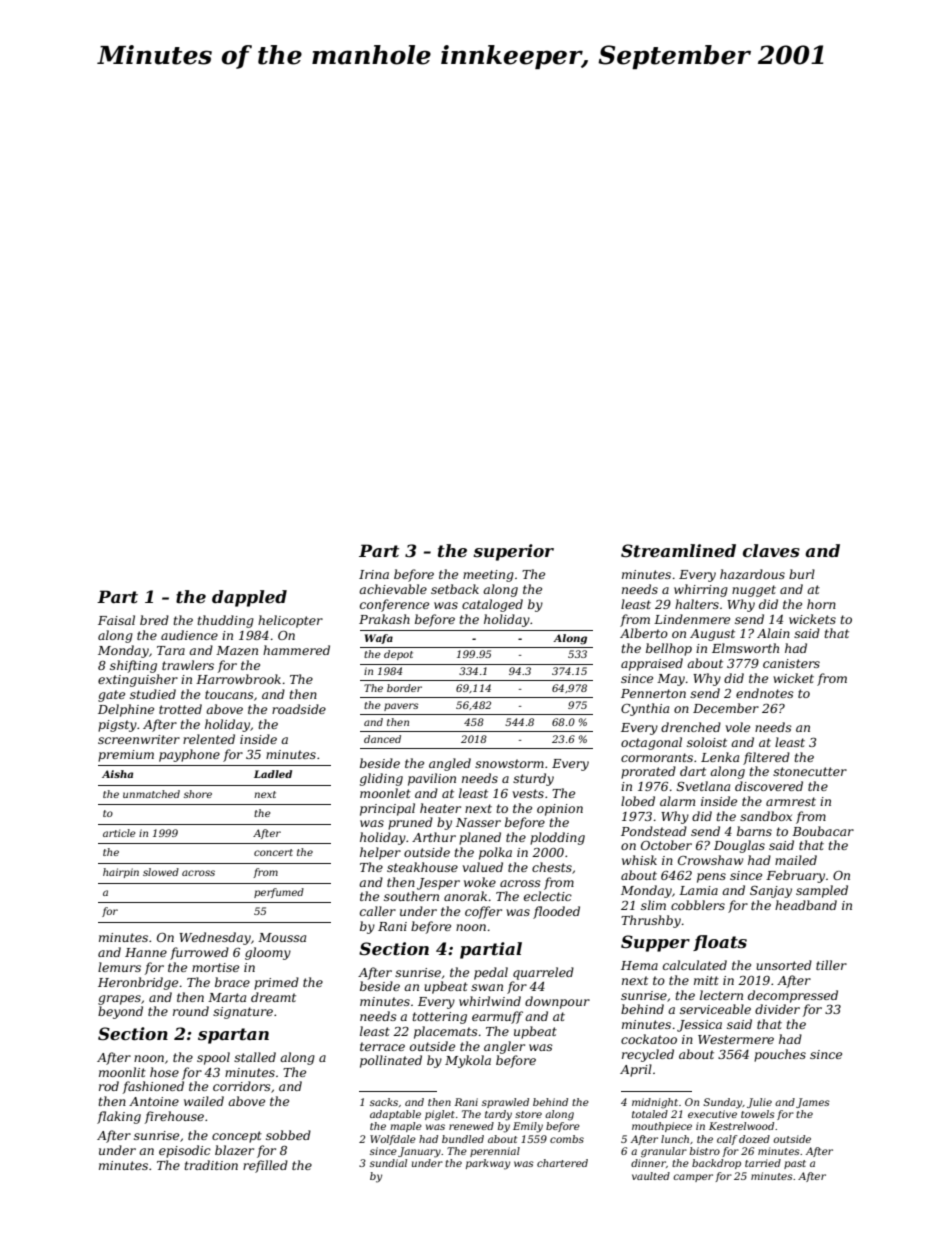 Image resolution: width=952 pixels, height=1233 pixels. What do you see at coordinates (211, 1165) in the page?
I see `tradition` at bounding box center [211, 1165].
